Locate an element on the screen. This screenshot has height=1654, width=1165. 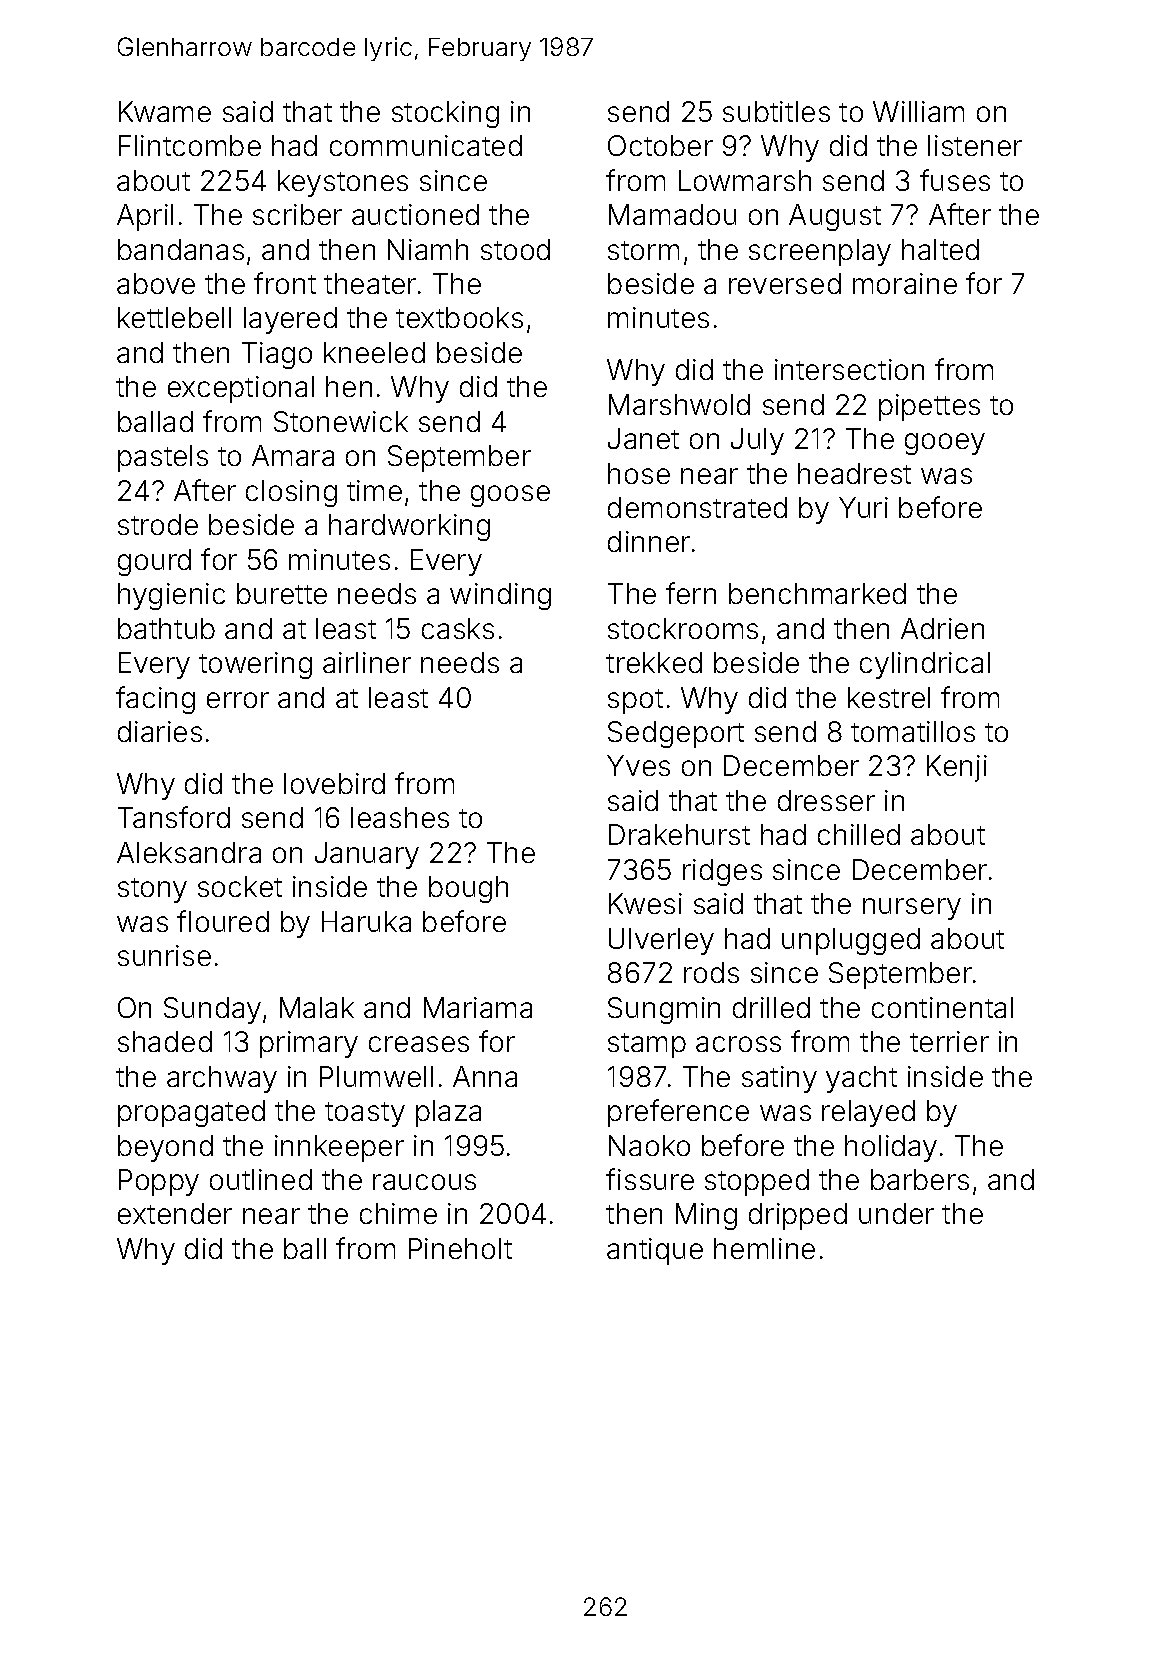
Tansford is located at coordinates (174, 817).
